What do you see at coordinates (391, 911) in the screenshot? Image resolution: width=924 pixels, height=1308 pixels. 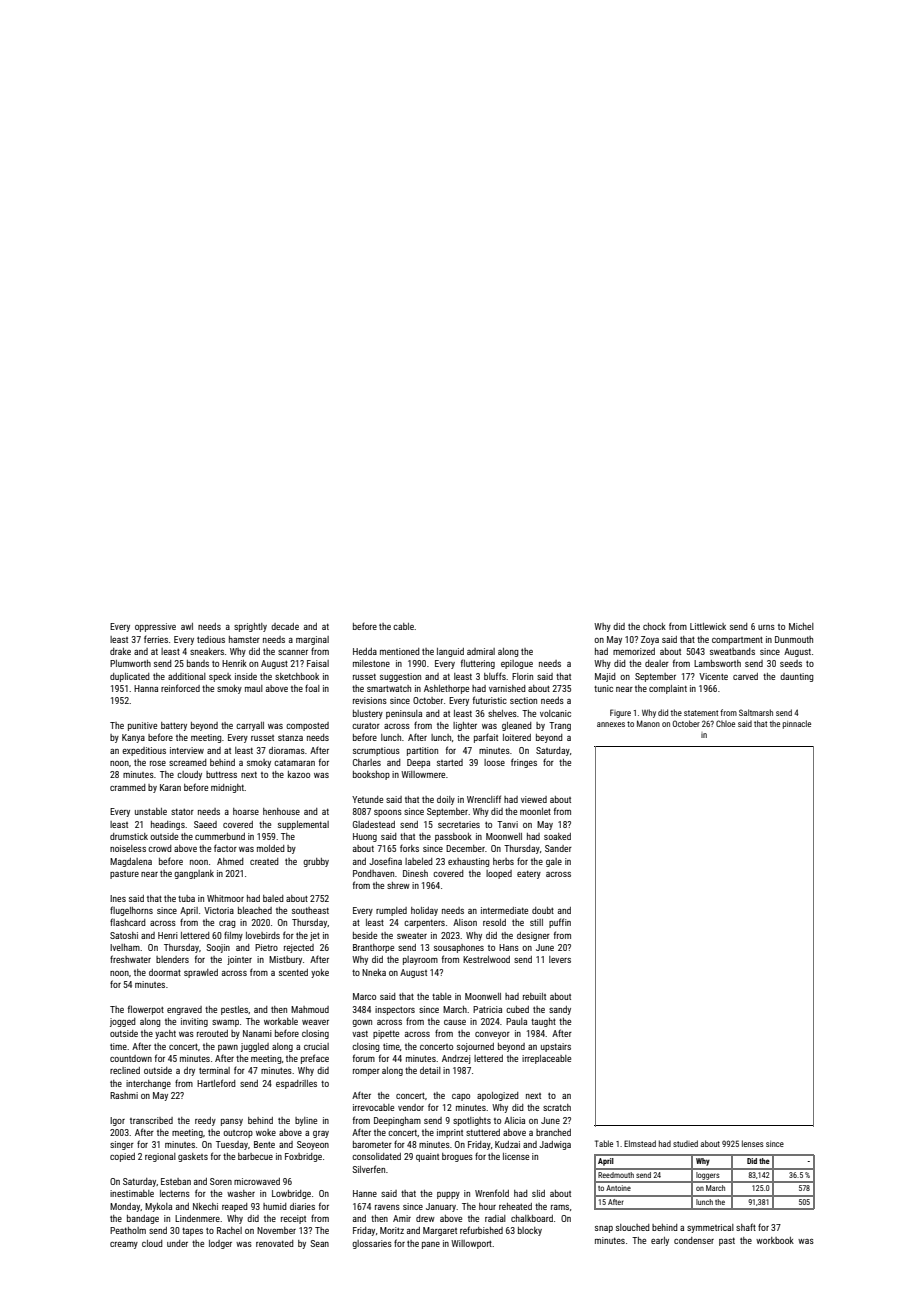 I see `rumpled` at bounding box center [391, 911].
